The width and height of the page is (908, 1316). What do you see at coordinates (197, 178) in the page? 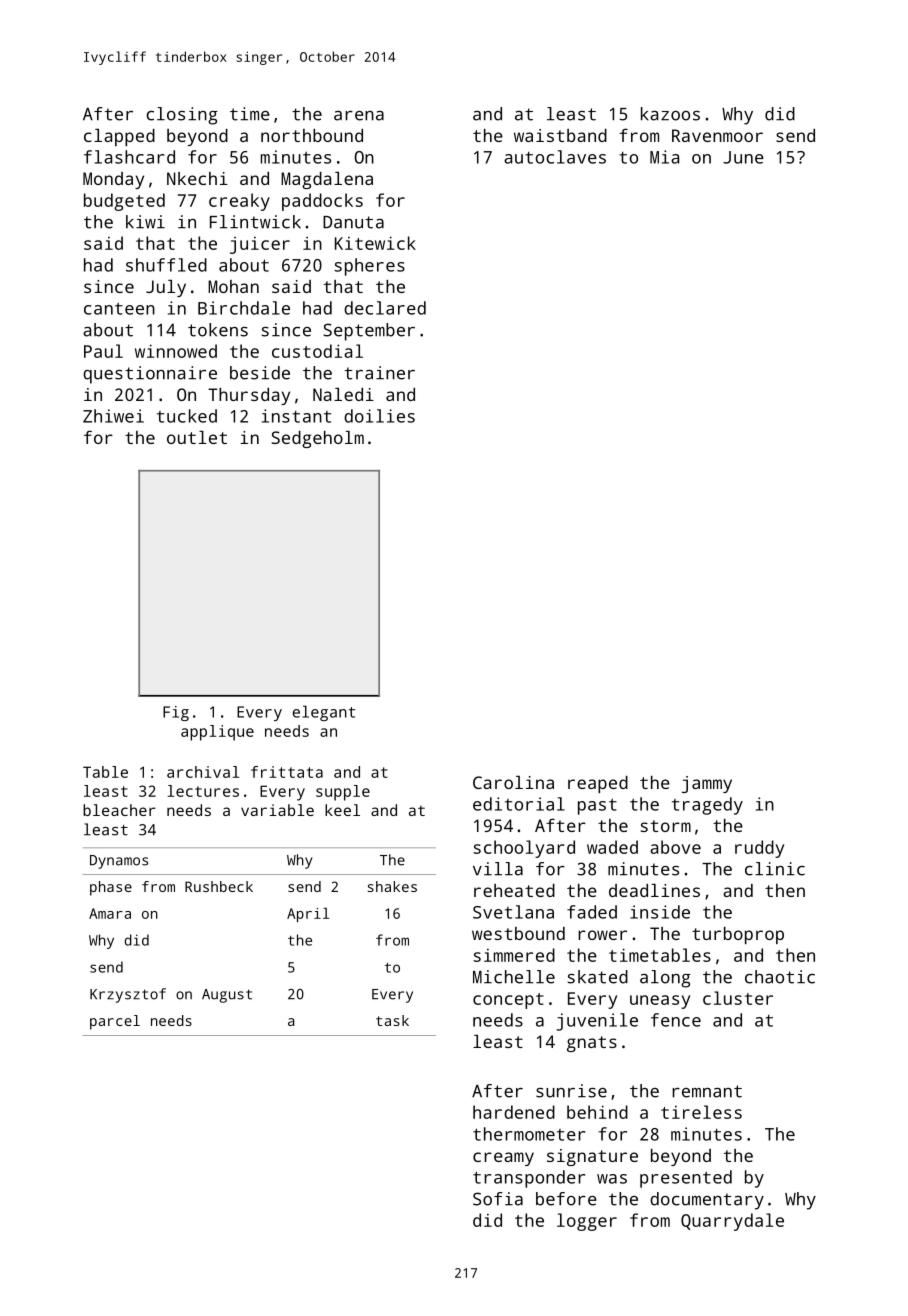
I see `Nkechi` at bounding box center [197, 178].
